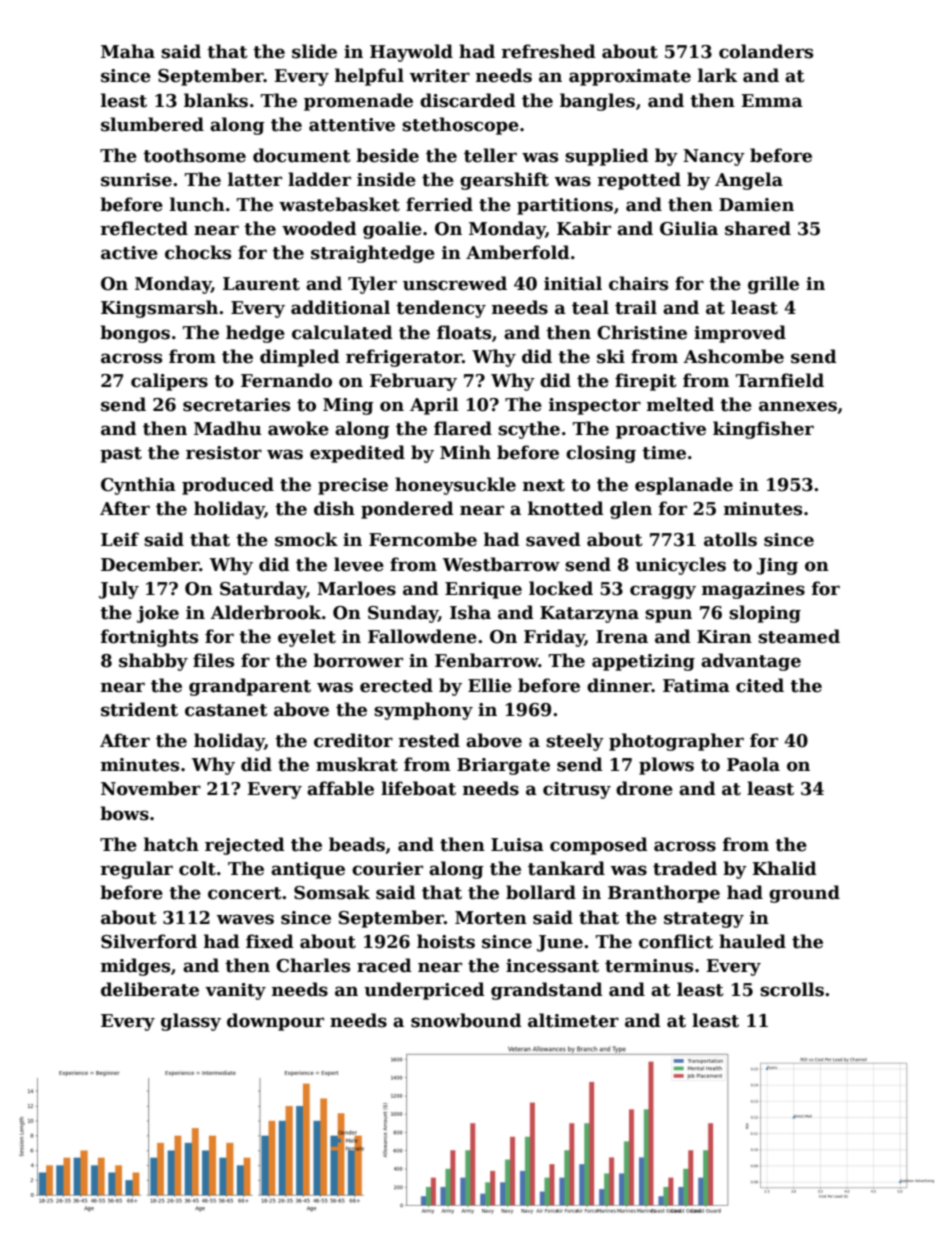  What do you see at coordinates (777, 566) in the document?
I see `Jing` at bounding box center [777, 566].
